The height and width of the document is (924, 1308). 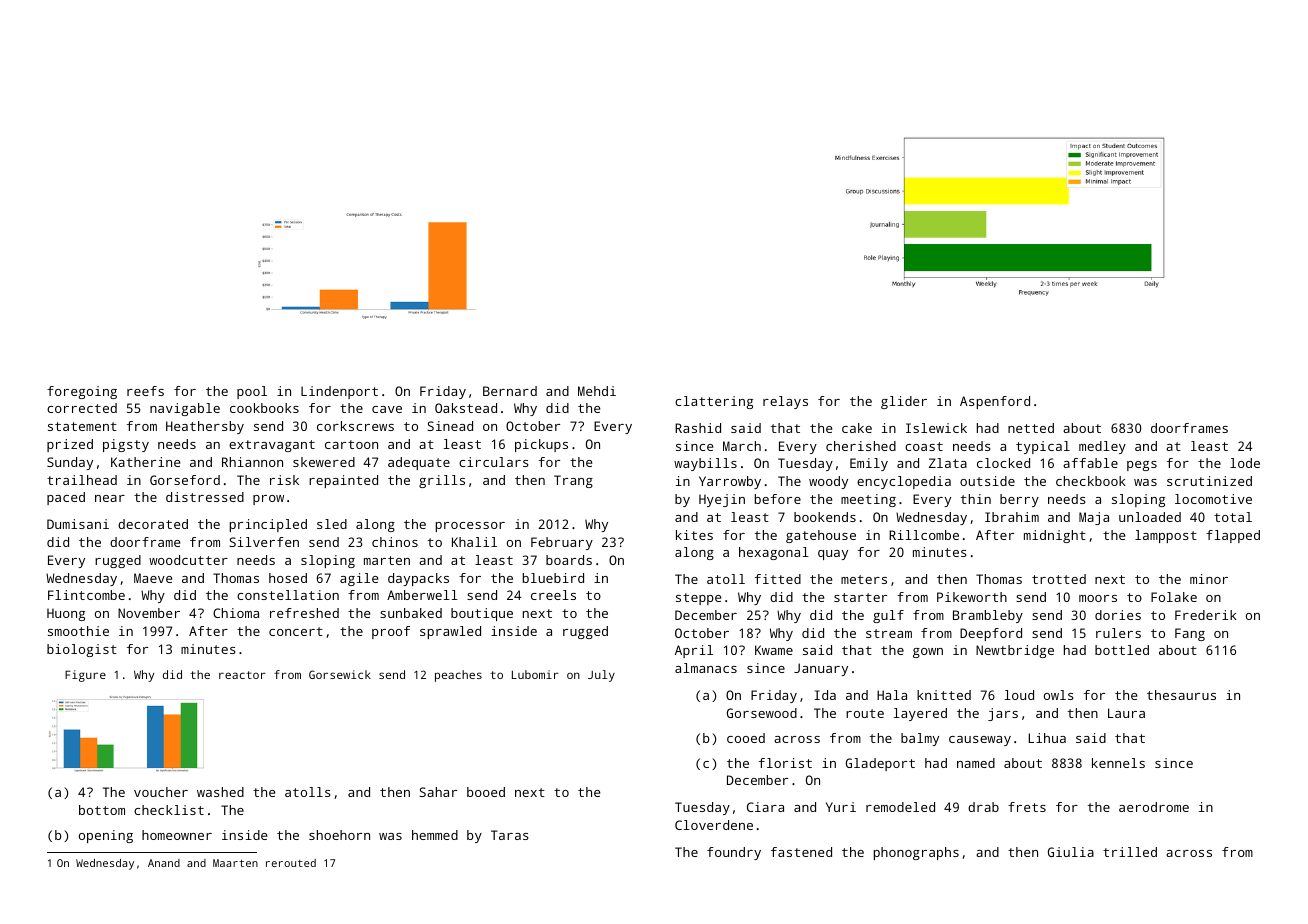 I want to click on boutique, so click(x=482, y=614).
